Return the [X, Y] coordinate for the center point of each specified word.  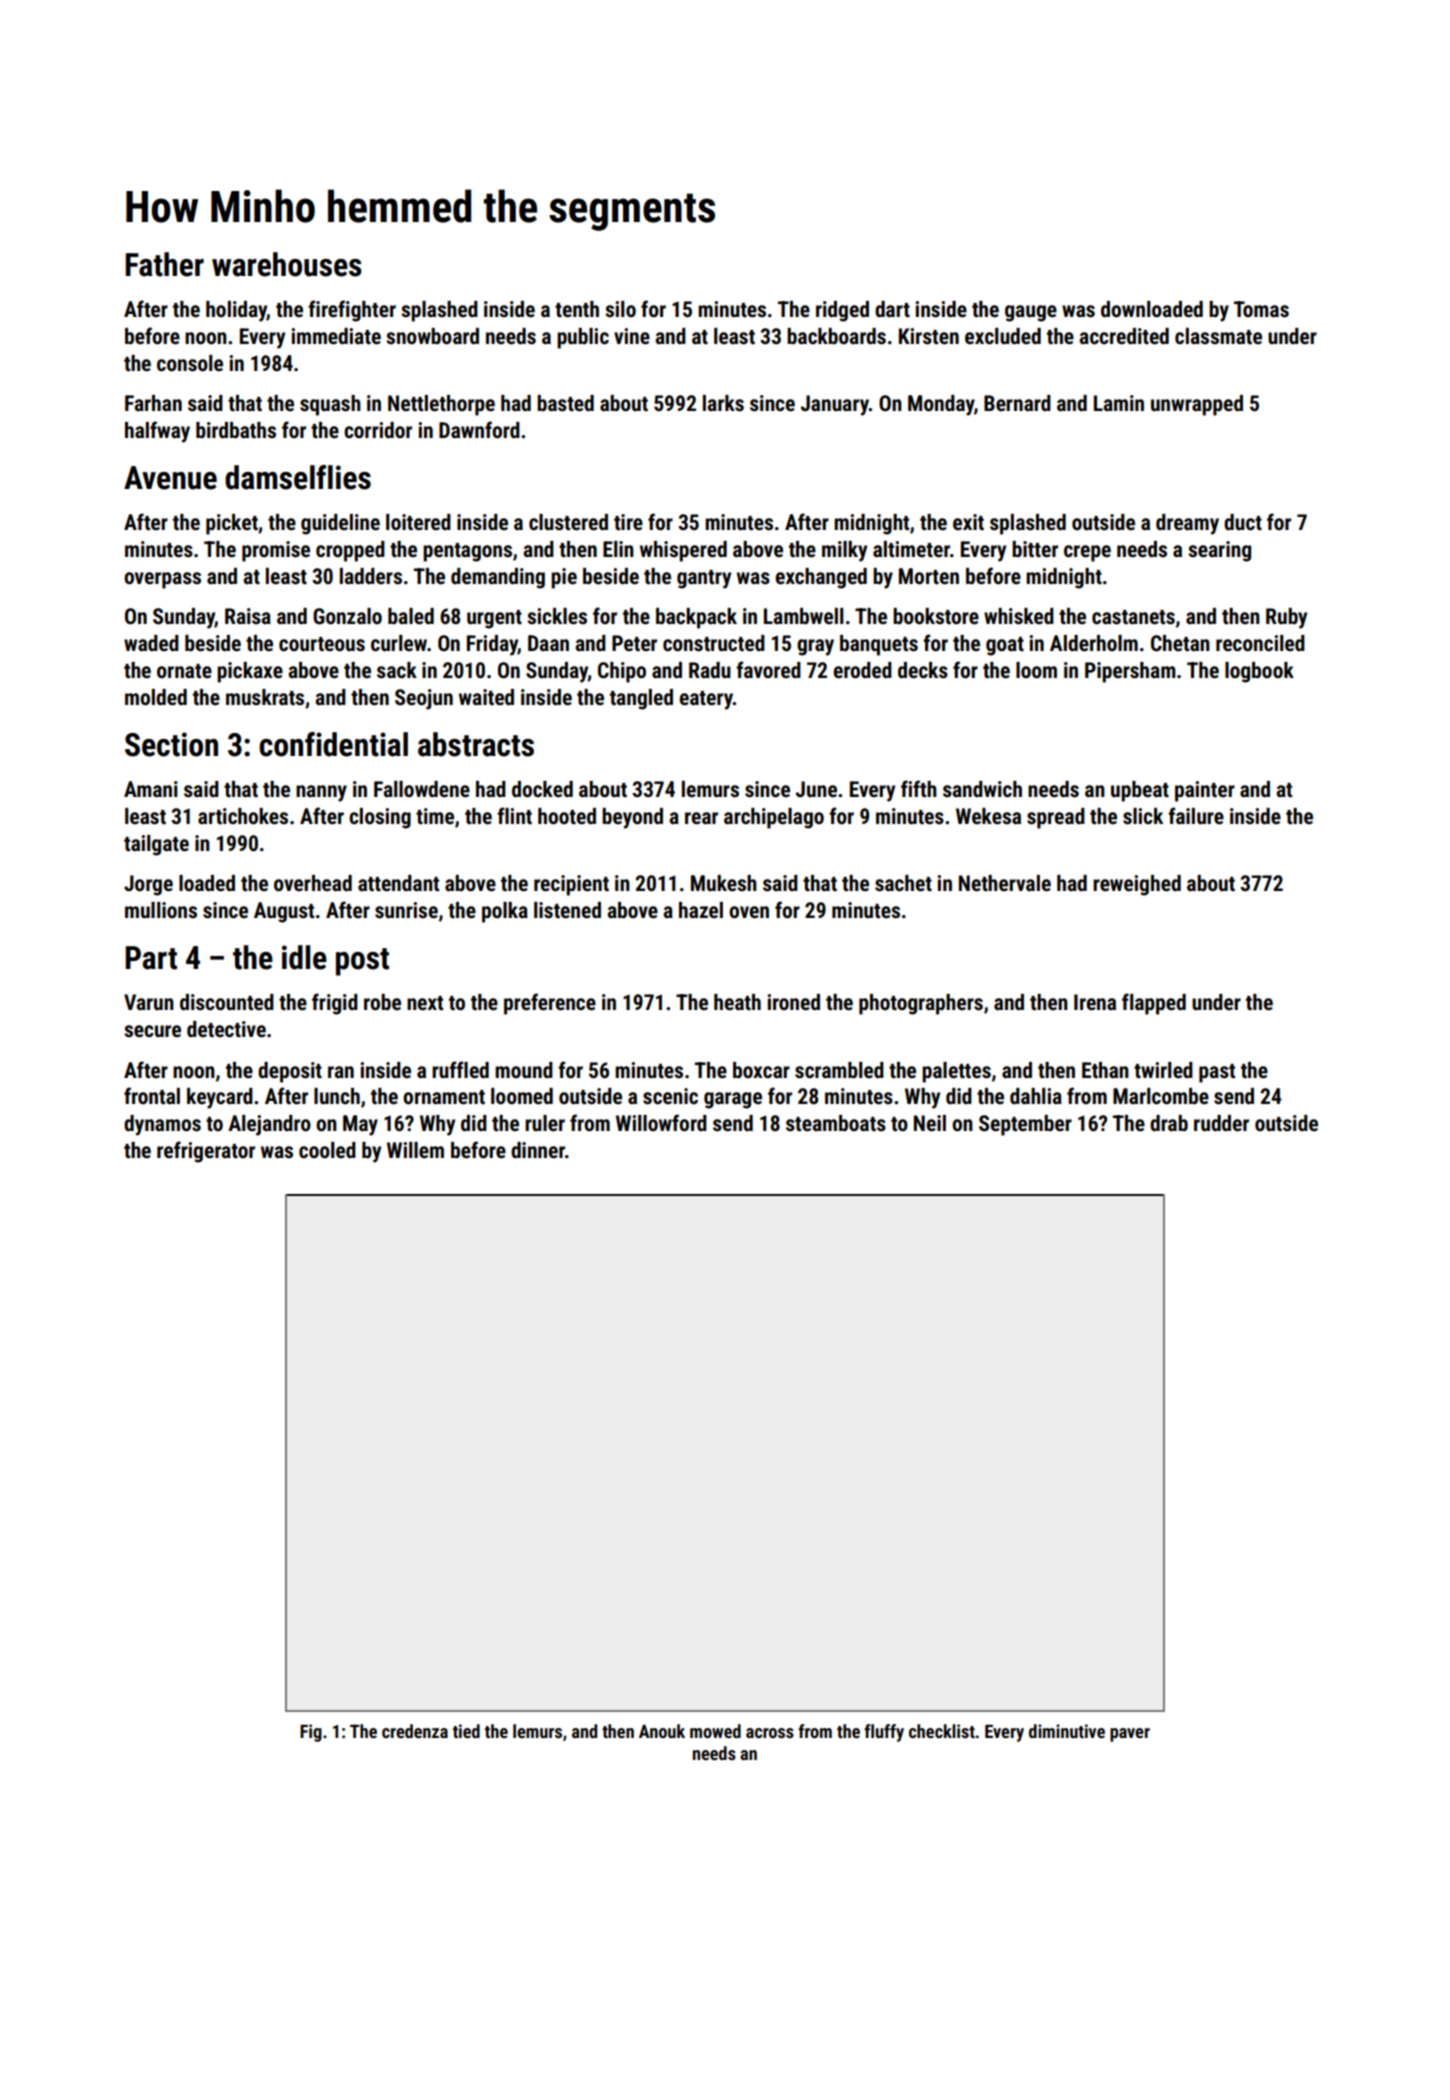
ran [341, 1072]
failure [1196, 816]
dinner [538, 1150]
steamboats [836, 1123]
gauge [1031, 313]
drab [1169, 1123]
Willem [415, 1150]
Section [171, 744]
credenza [415, 1731]
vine [632, 336]
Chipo [622, 672]
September [1025, 1125]
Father [164, 264]
